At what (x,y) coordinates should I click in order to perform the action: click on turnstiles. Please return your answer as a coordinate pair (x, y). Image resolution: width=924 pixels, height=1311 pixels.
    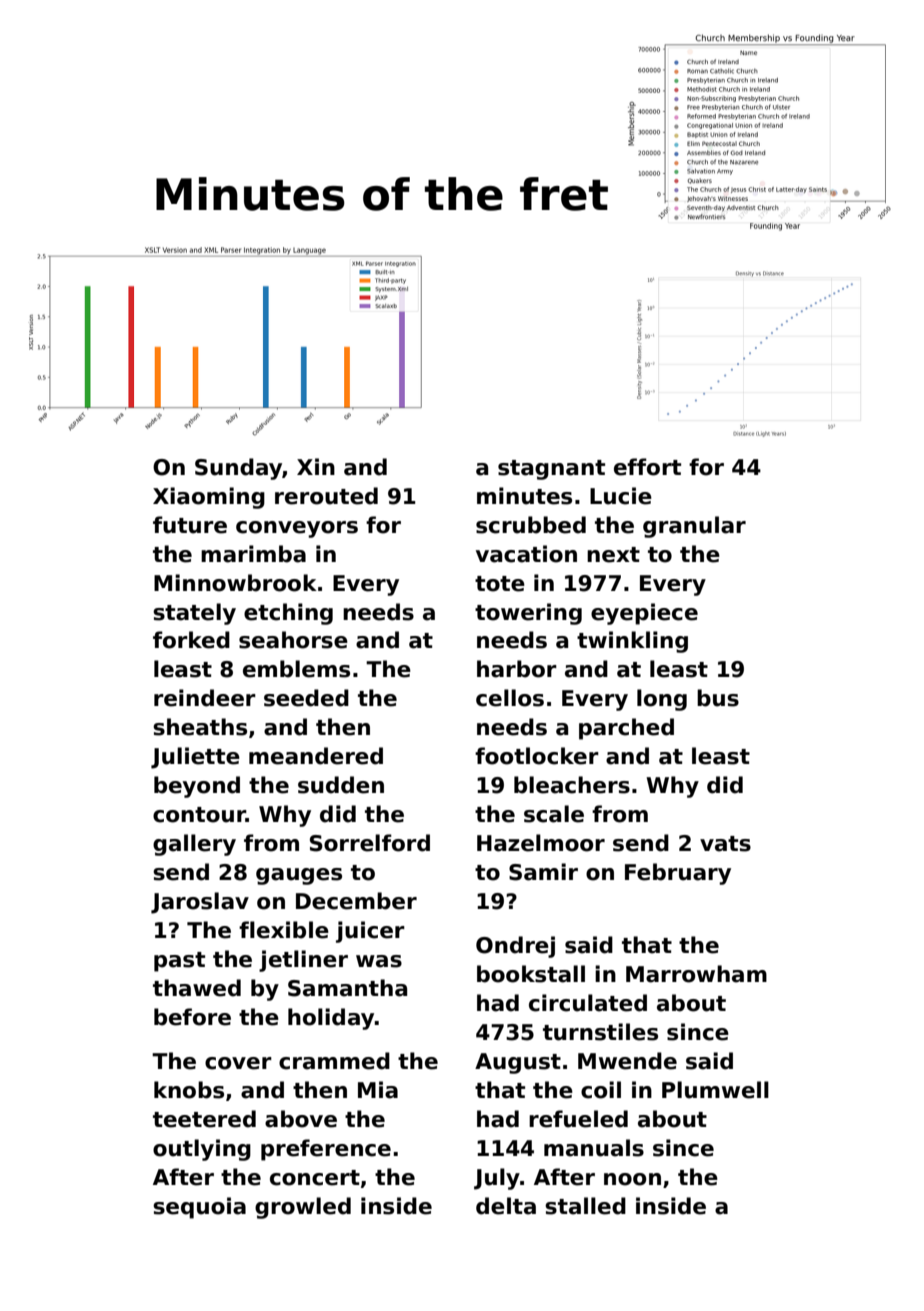
    Looking at the image, I should click on (600, 1032).
